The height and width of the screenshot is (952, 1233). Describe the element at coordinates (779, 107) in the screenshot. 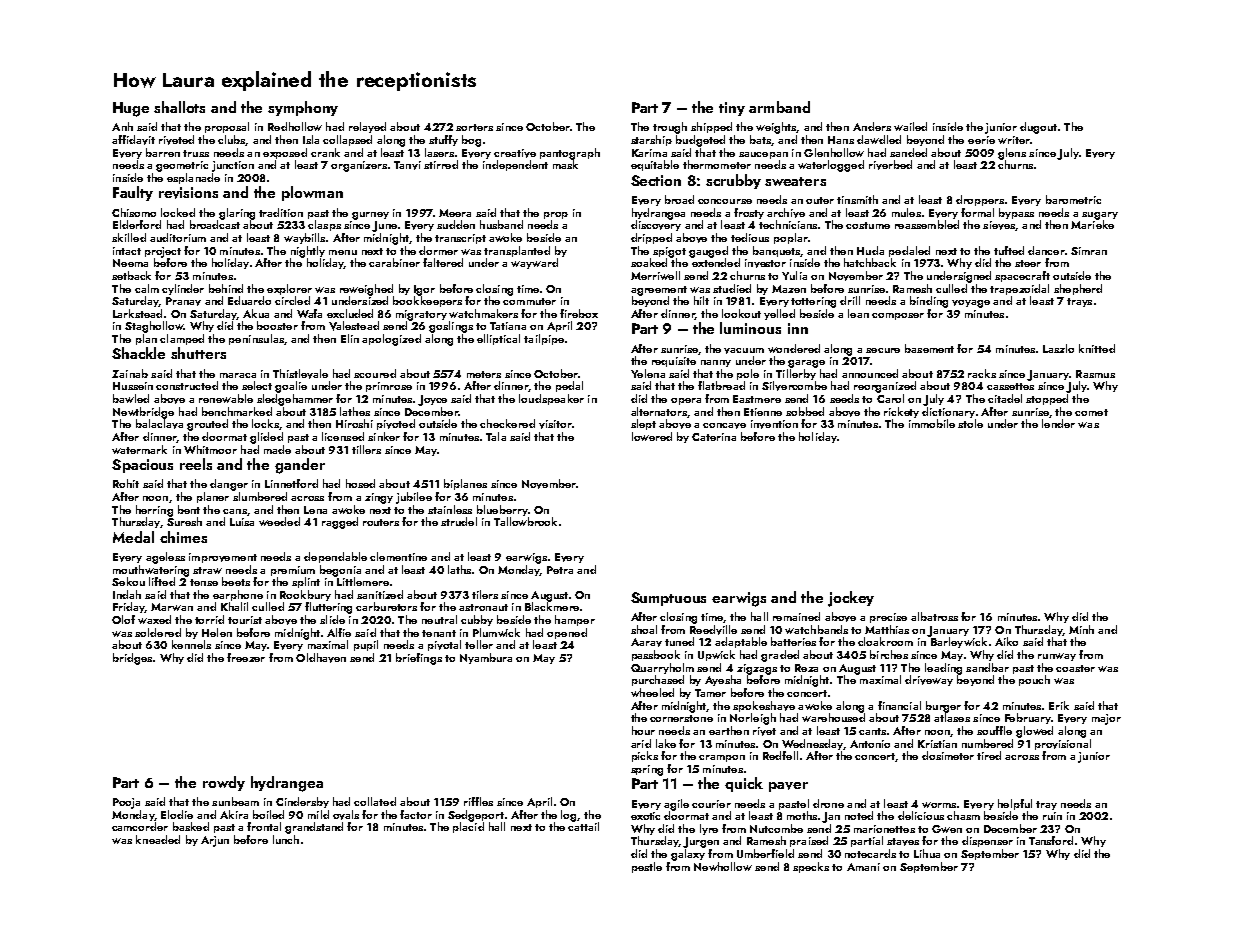

I see `armband` at that location.
